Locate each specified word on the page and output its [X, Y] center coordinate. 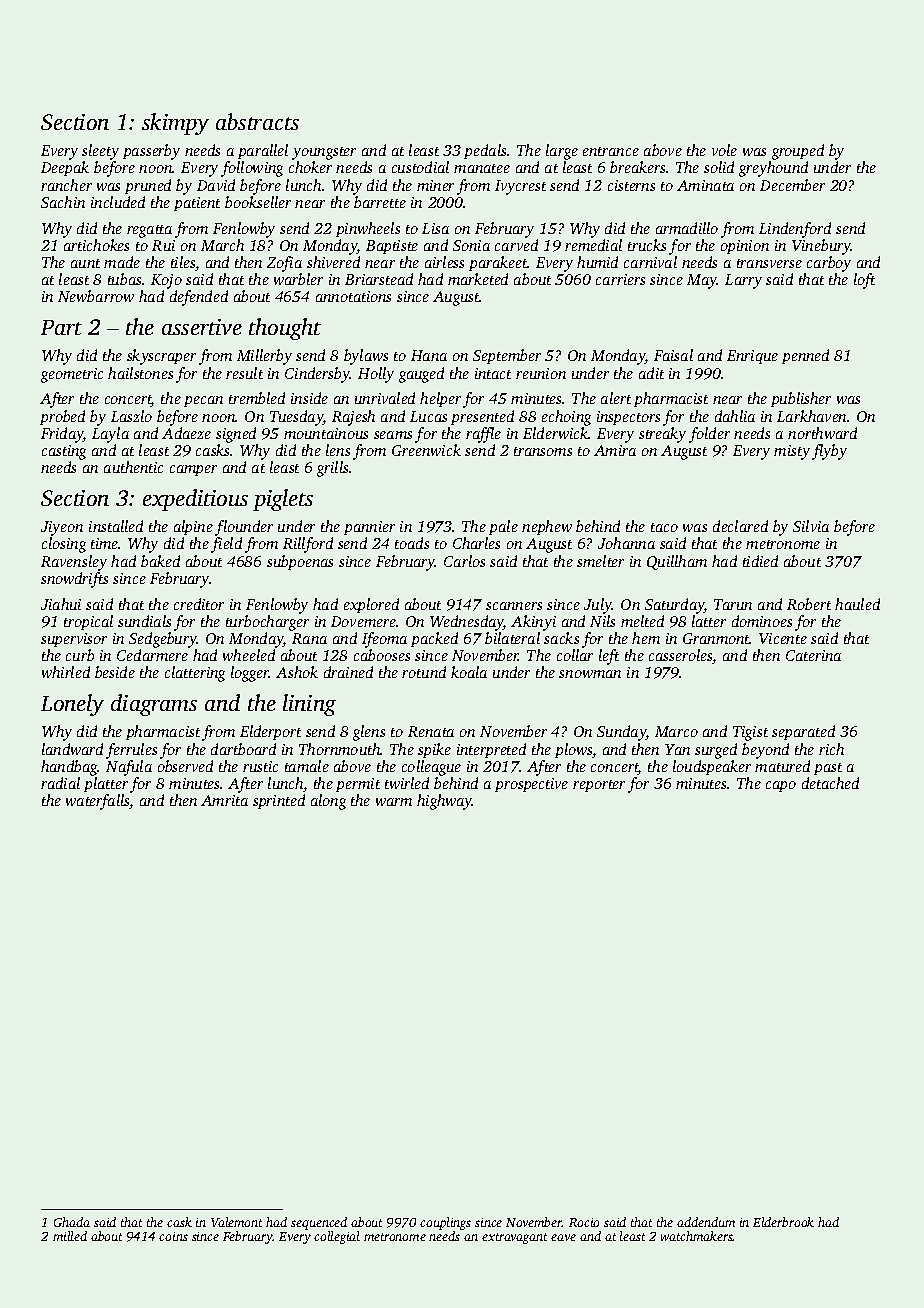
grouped [798, 152]
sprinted [279, 801]
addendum [706, 1222]
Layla [110, 435]
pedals [485, 151]
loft [864, 281]
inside [309, 398]
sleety [100, 152]
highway [444, 802]
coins [173, 1236]
